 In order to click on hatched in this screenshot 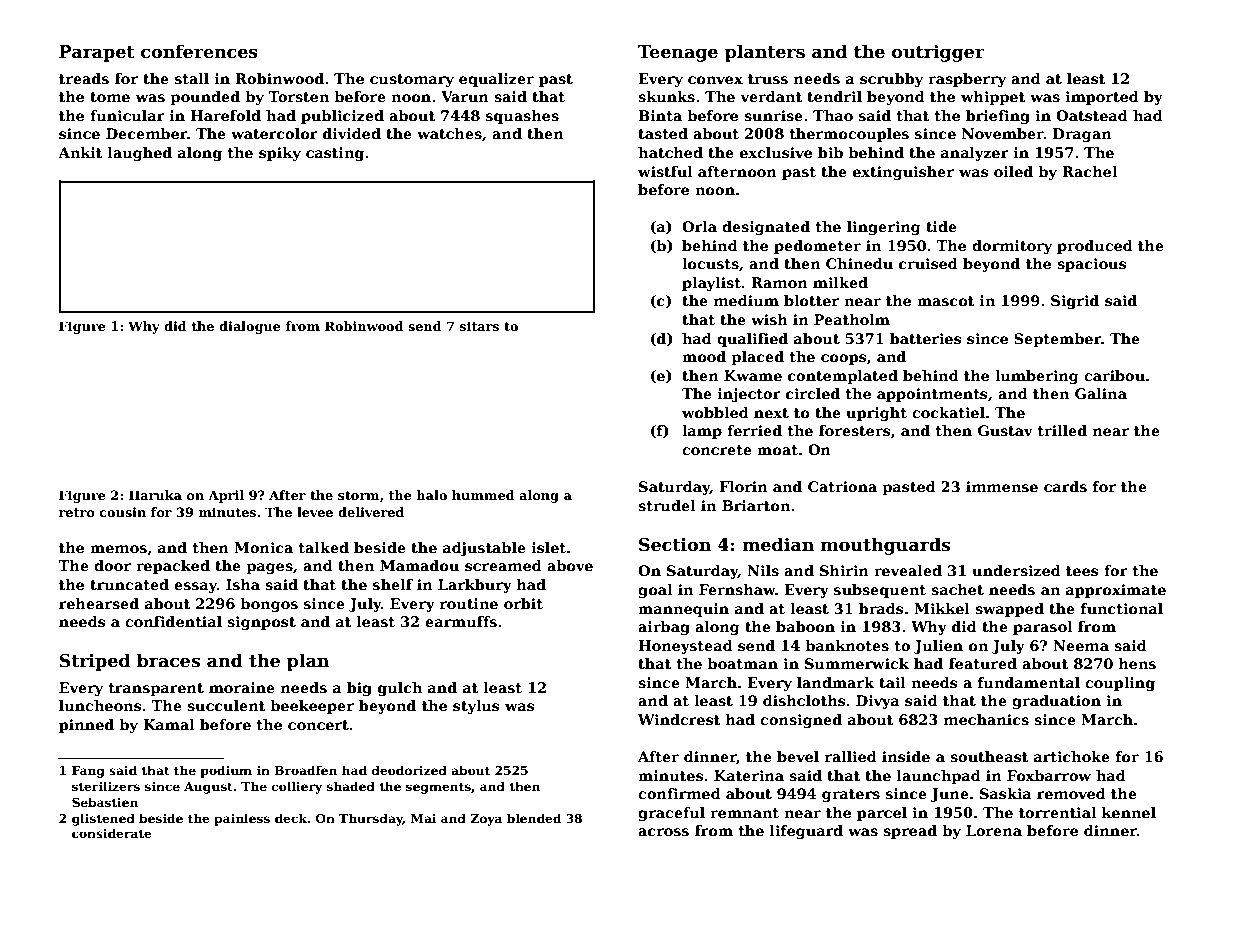, I will do `click(670, 152)`.
